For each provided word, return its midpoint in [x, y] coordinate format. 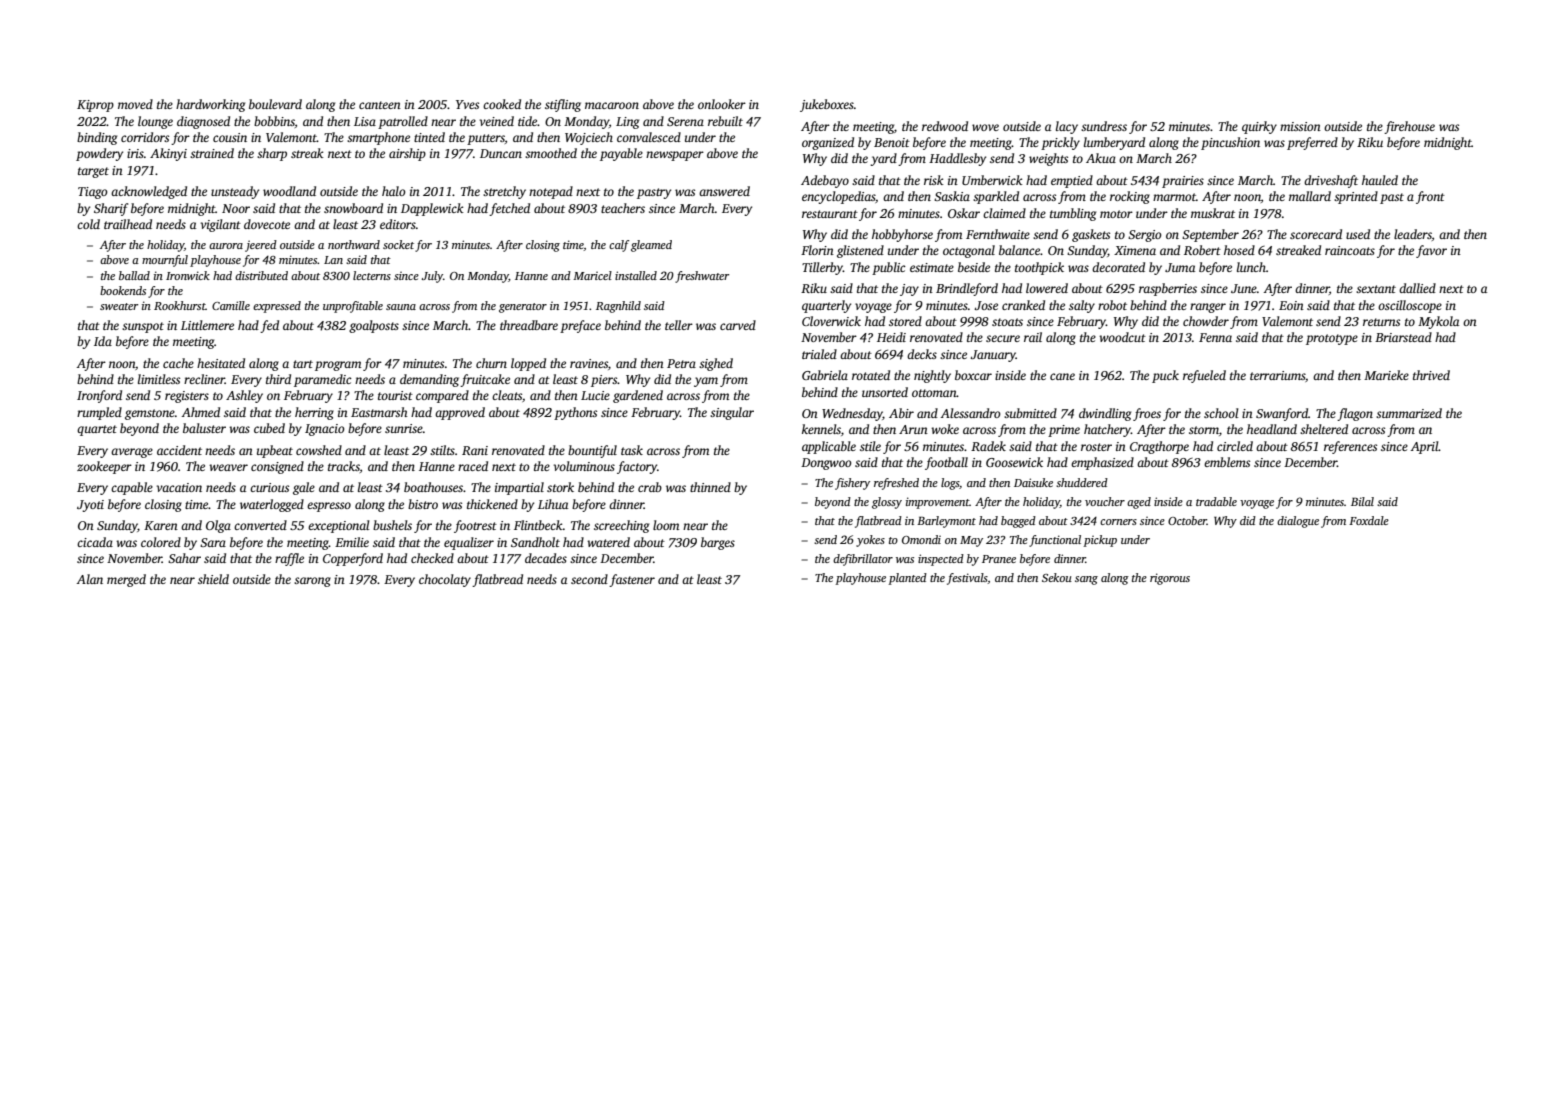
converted [260, 525]
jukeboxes [827, 105]
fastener [632, 580]
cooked [502, 104]
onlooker [722, 104]
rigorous [1170, 579]
